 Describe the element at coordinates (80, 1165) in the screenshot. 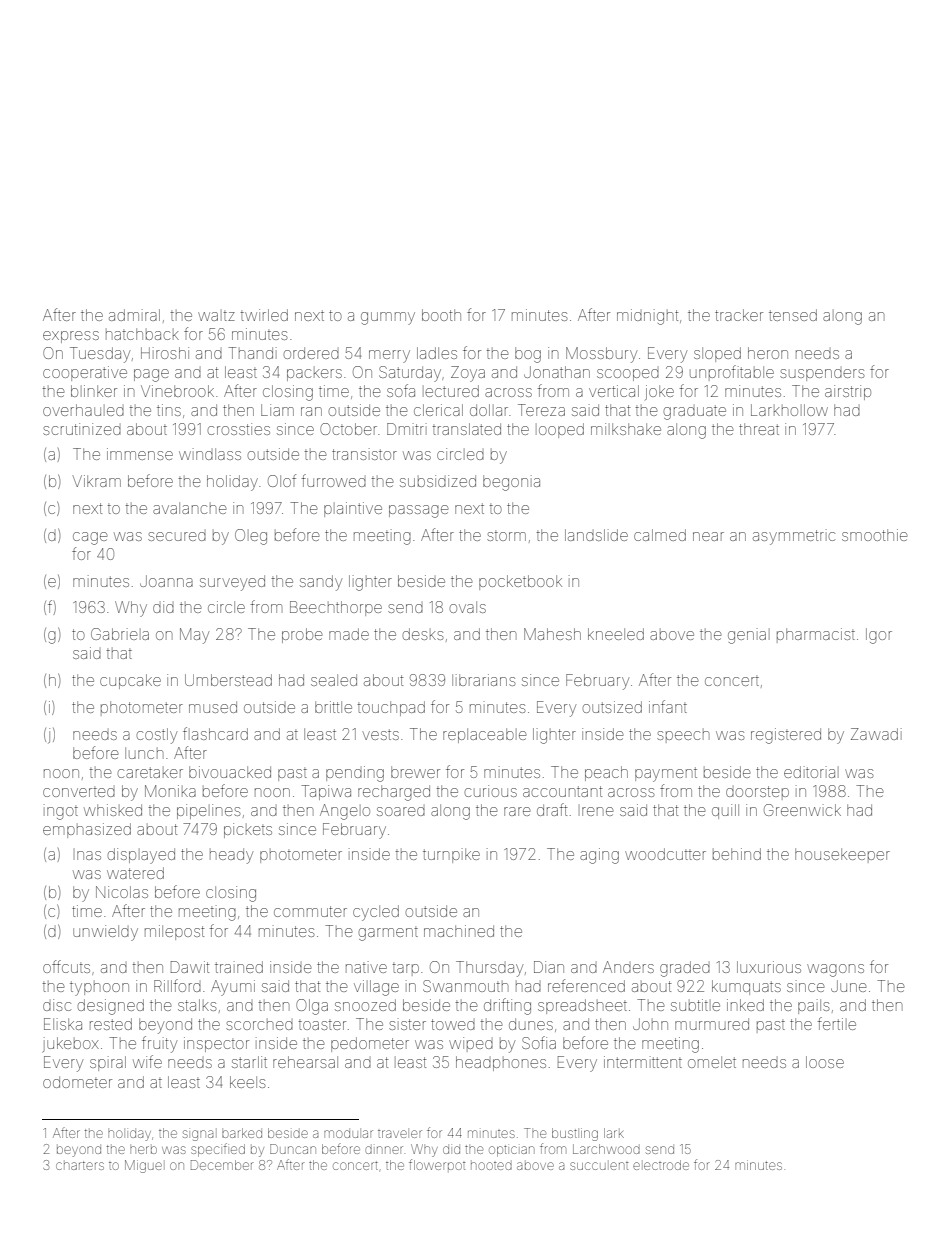

I see `charters` at that location.
